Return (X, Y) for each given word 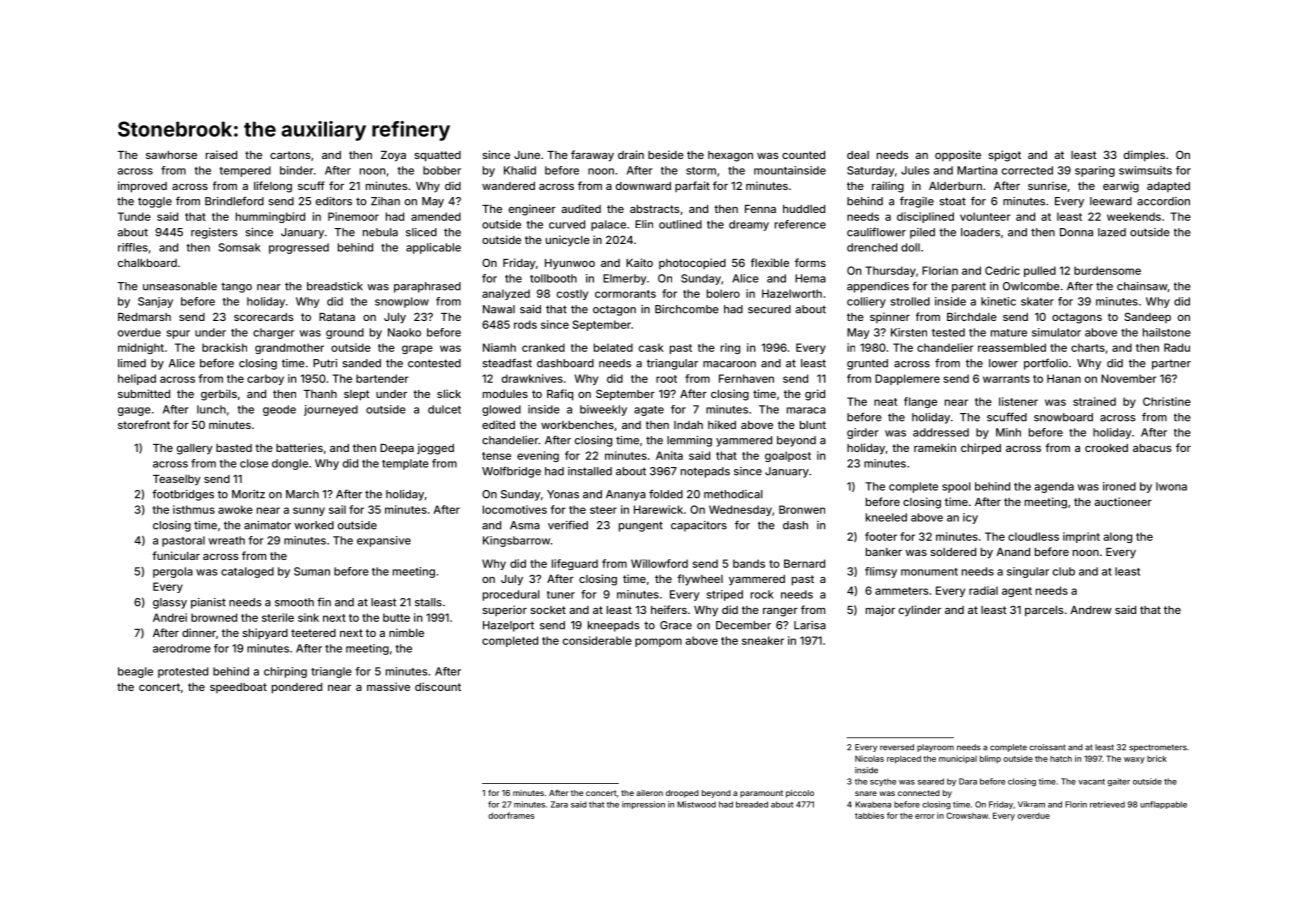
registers (214, 233)
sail (337, 509)
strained (1094, 401)
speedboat (238, 688)
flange (920, 402)
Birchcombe (687, 309)
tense (496, 456)
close (254, 463)
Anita (669, 455)
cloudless (1033, 536)
